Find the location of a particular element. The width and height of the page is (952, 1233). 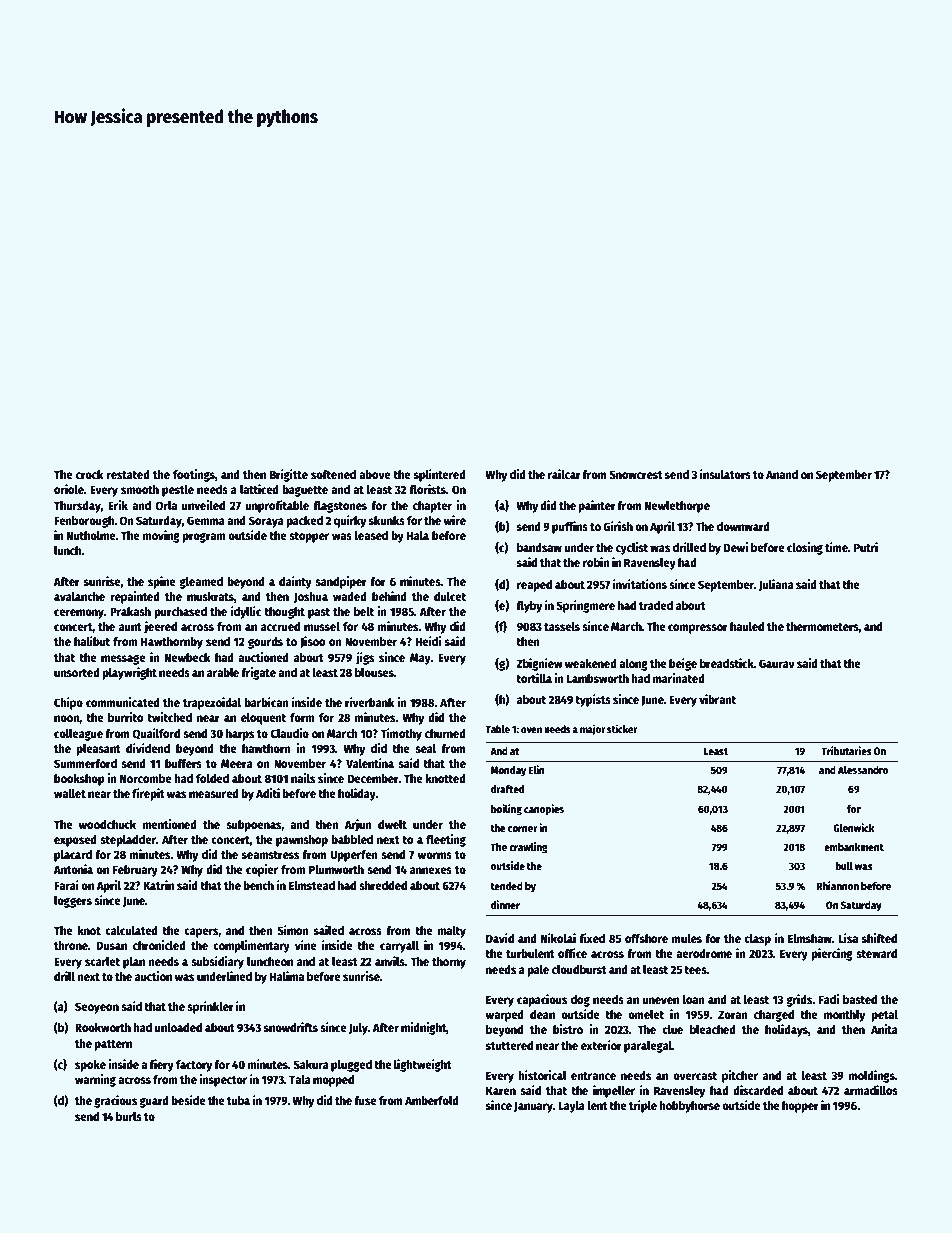

boiling is located at coordinates (506, 810).
